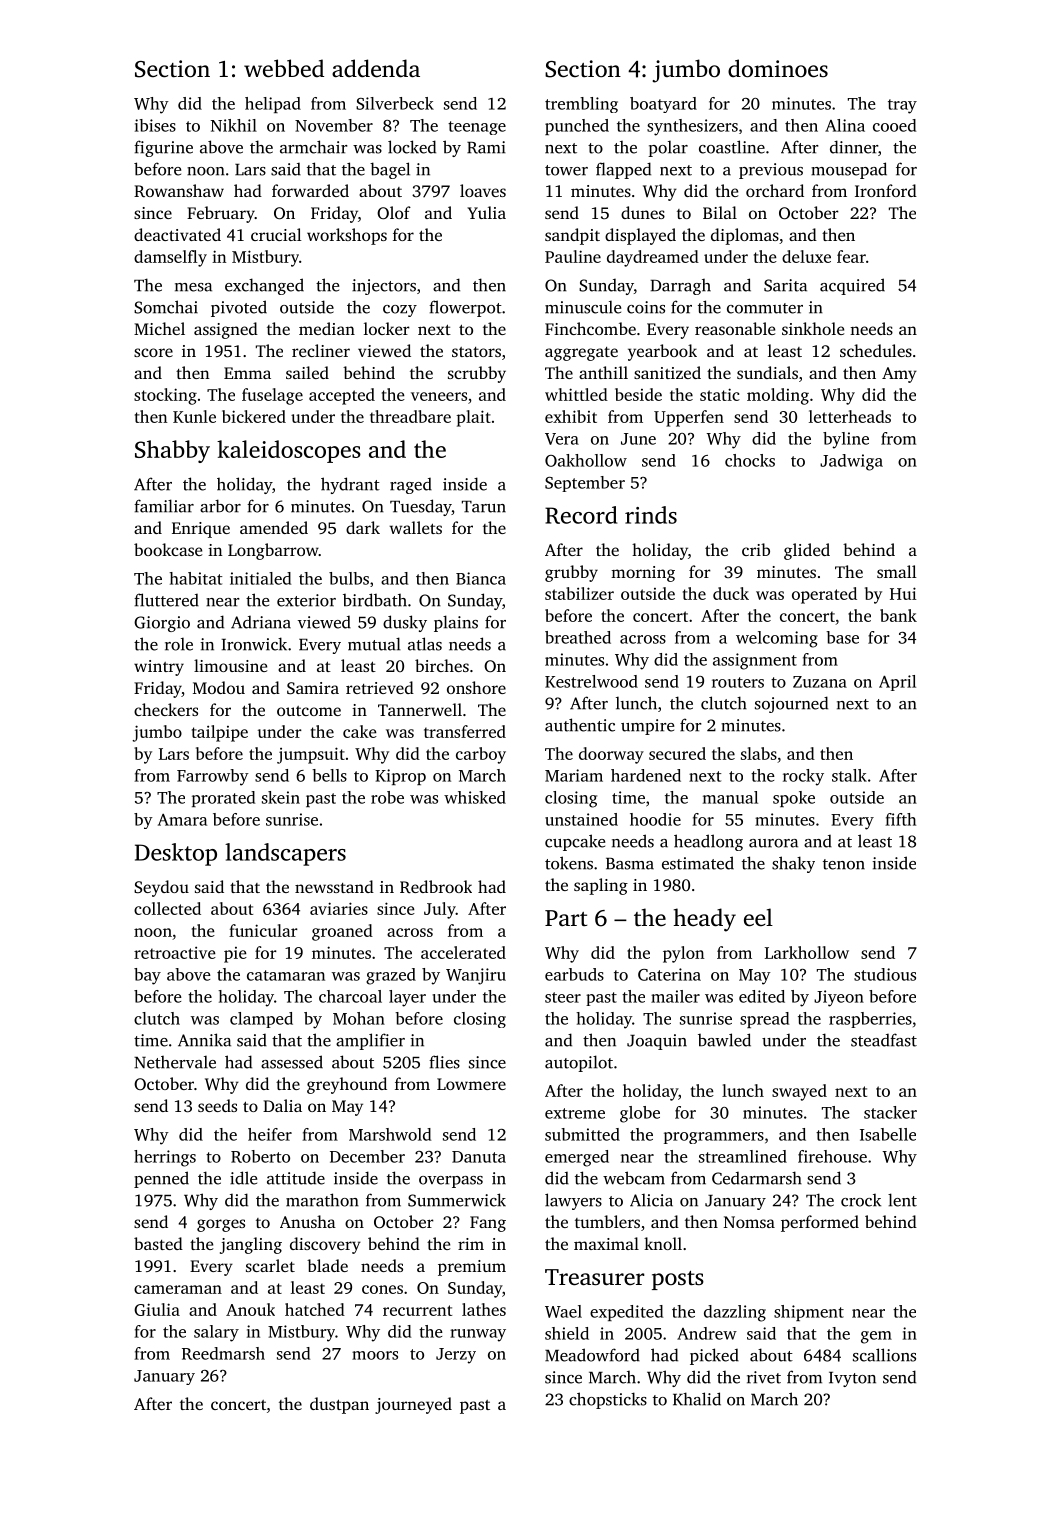 The width and height of the document is (1051, 1522). What do you see at coordinates (852, 1379) in the document?
I see `Ivyton` at bounding box center [852, 1379].
